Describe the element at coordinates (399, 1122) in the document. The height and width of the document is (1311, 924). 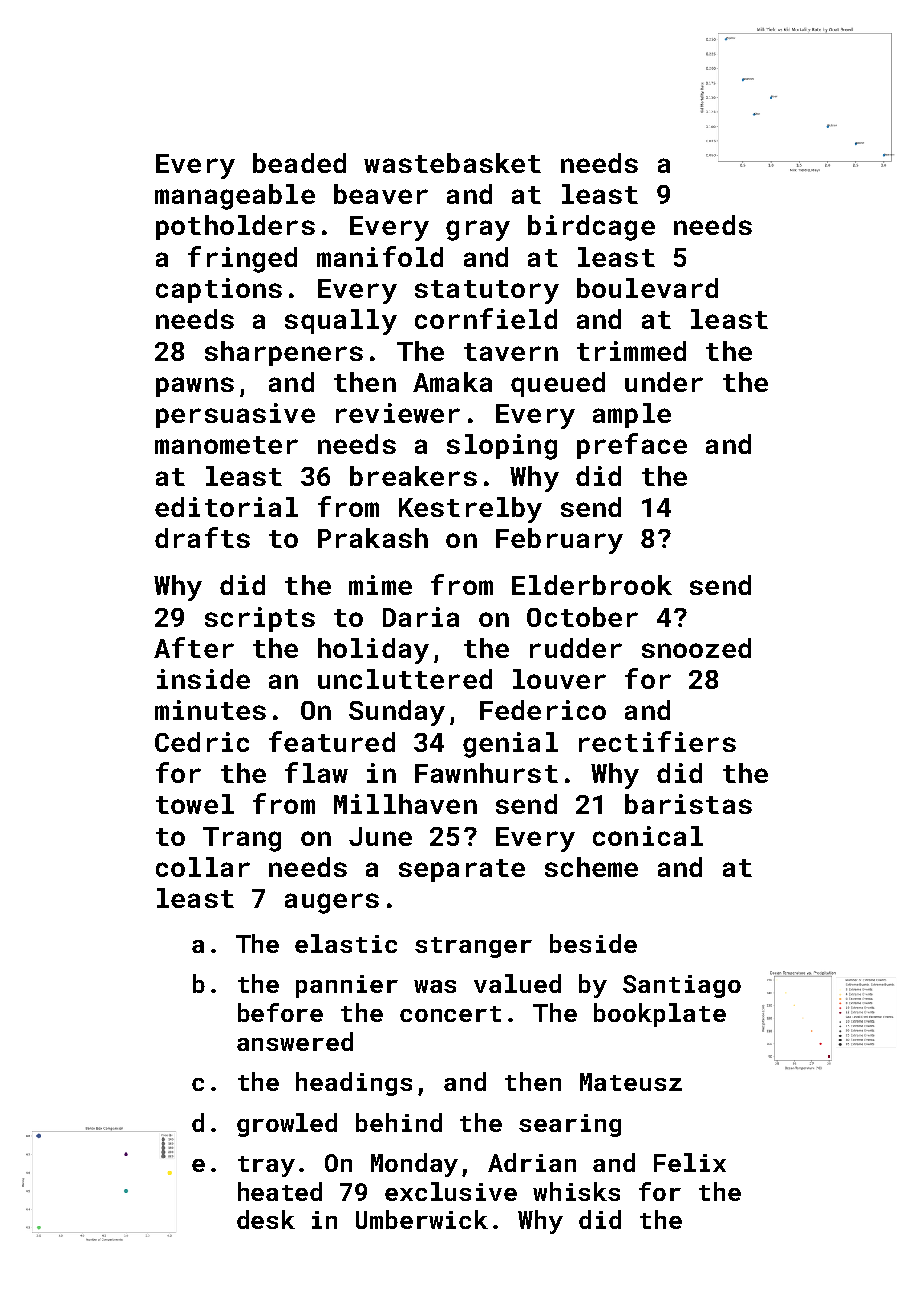
I see `behind` at that location.
